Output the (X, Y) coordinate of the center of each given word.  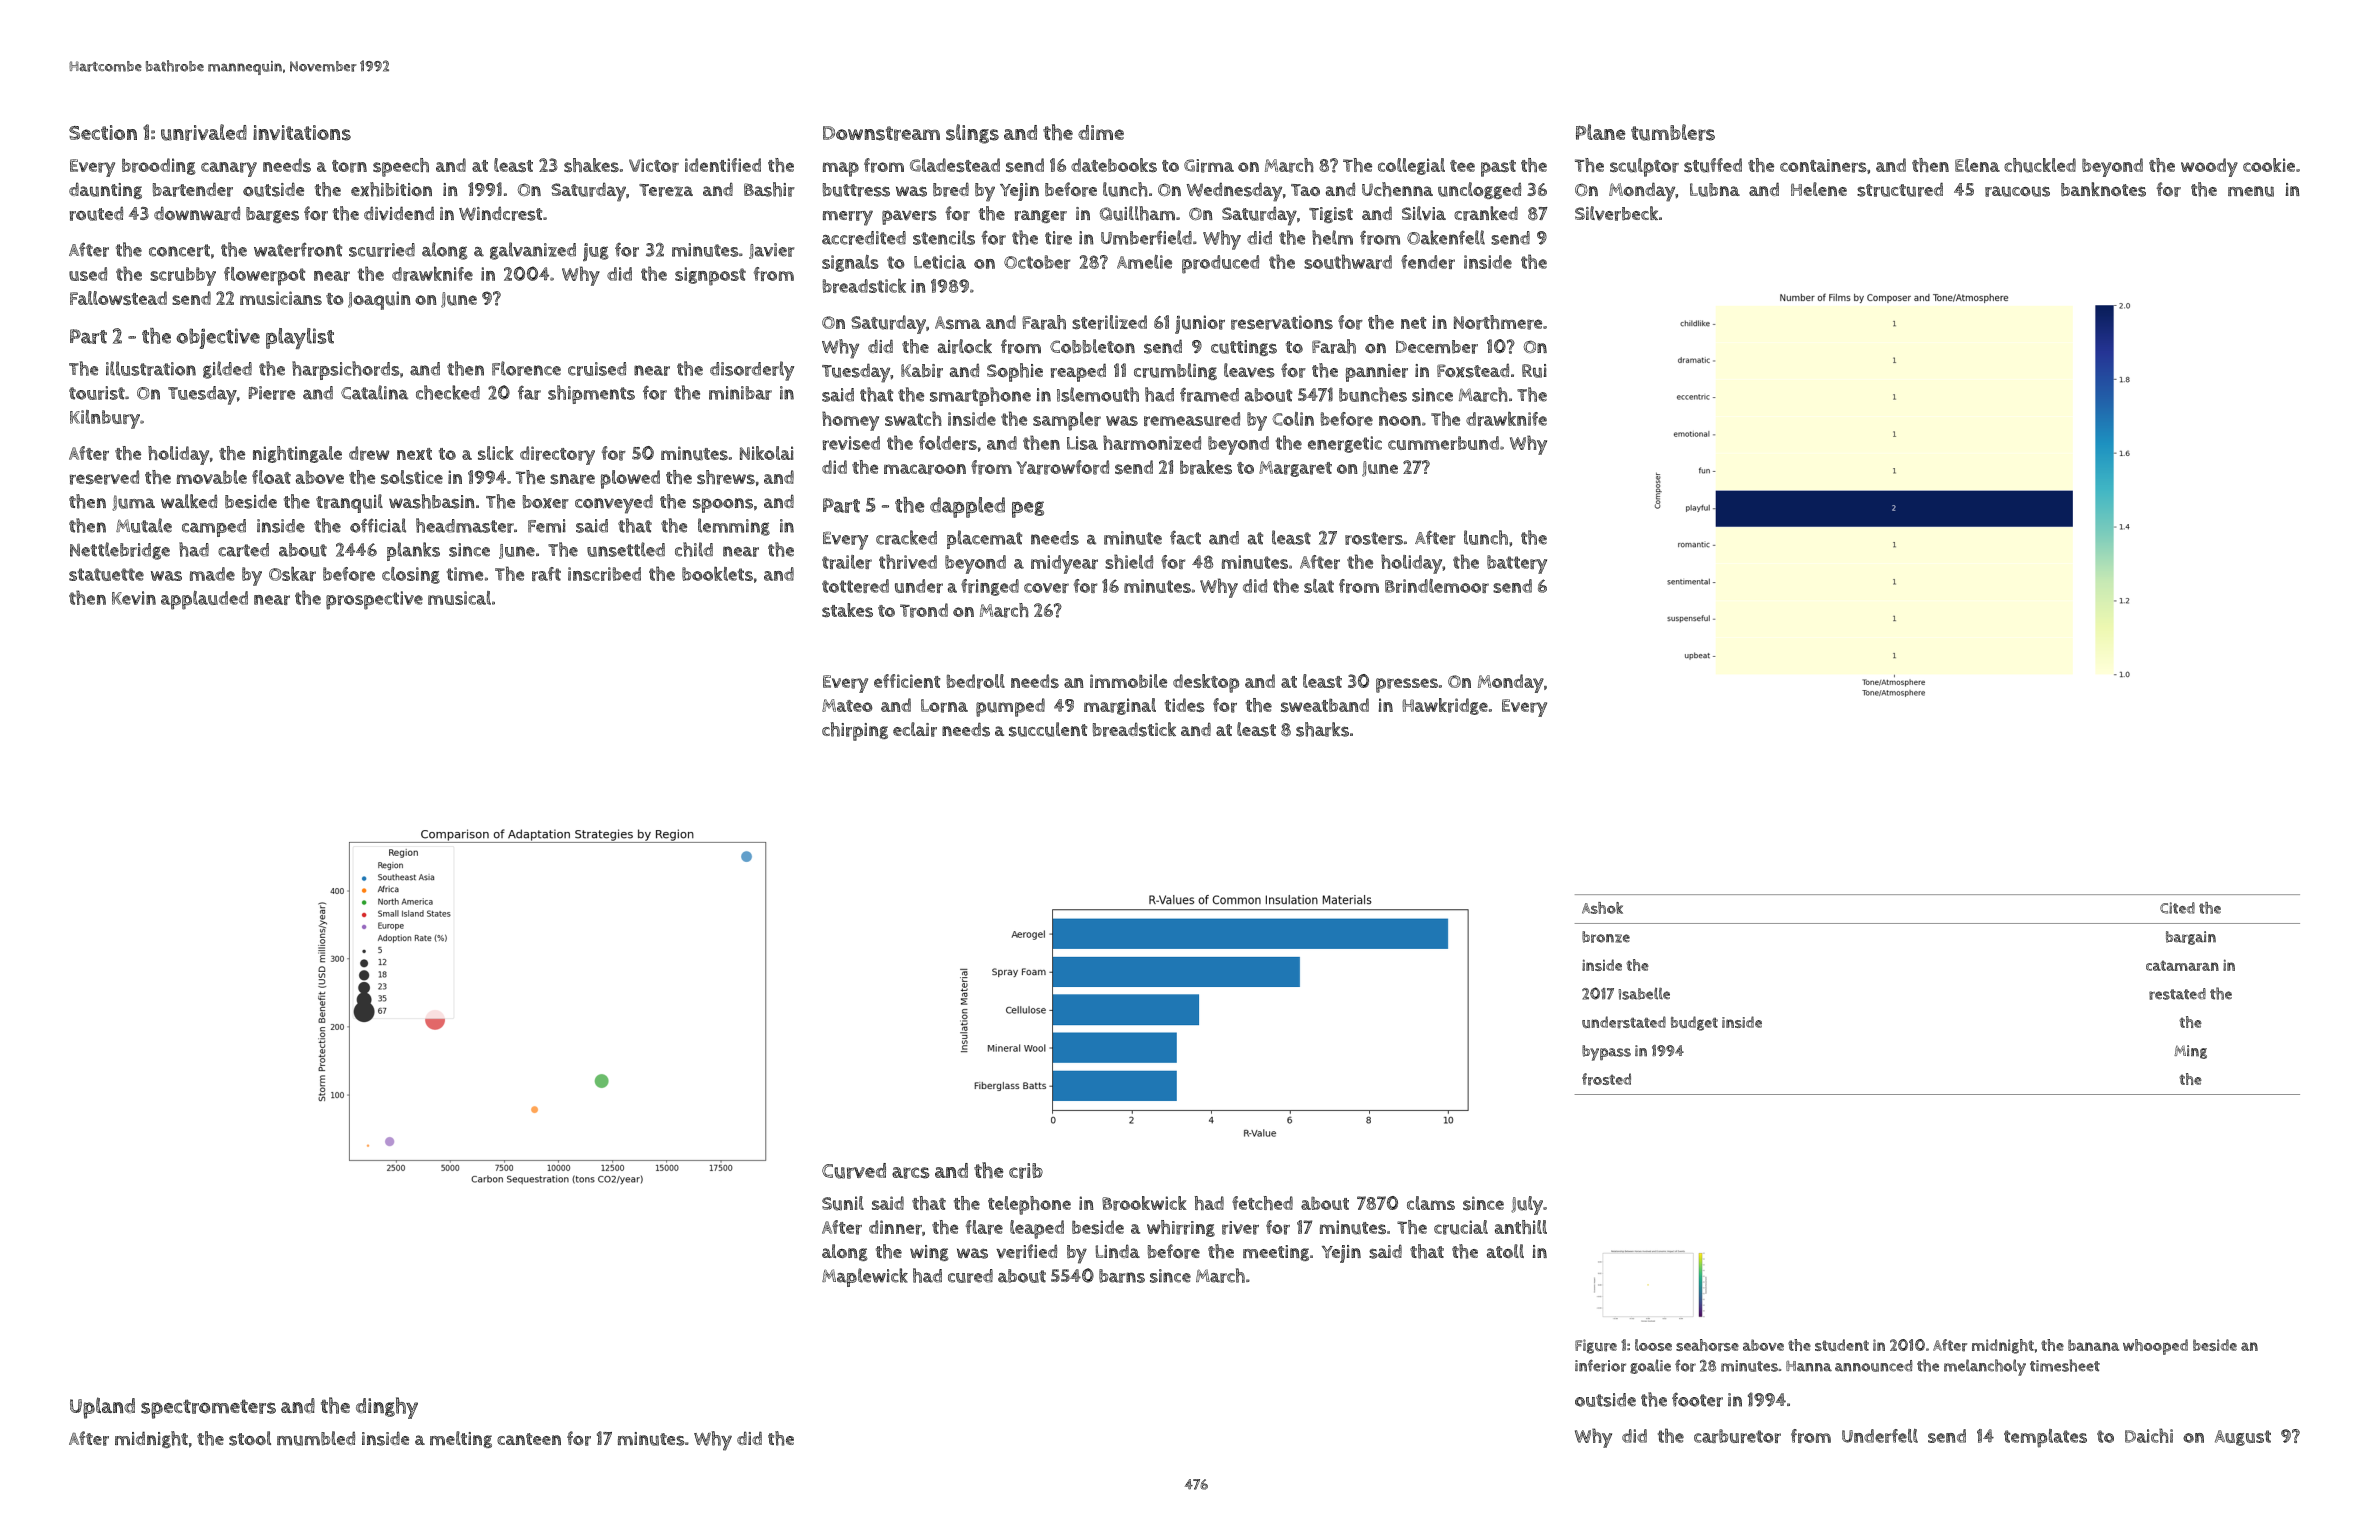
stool (250, 1438)
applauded (204, 600)
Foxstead (1473, 370)
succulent (1048, 729)
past (1498, 168)
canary (229, 169)
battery (1517, 564)
